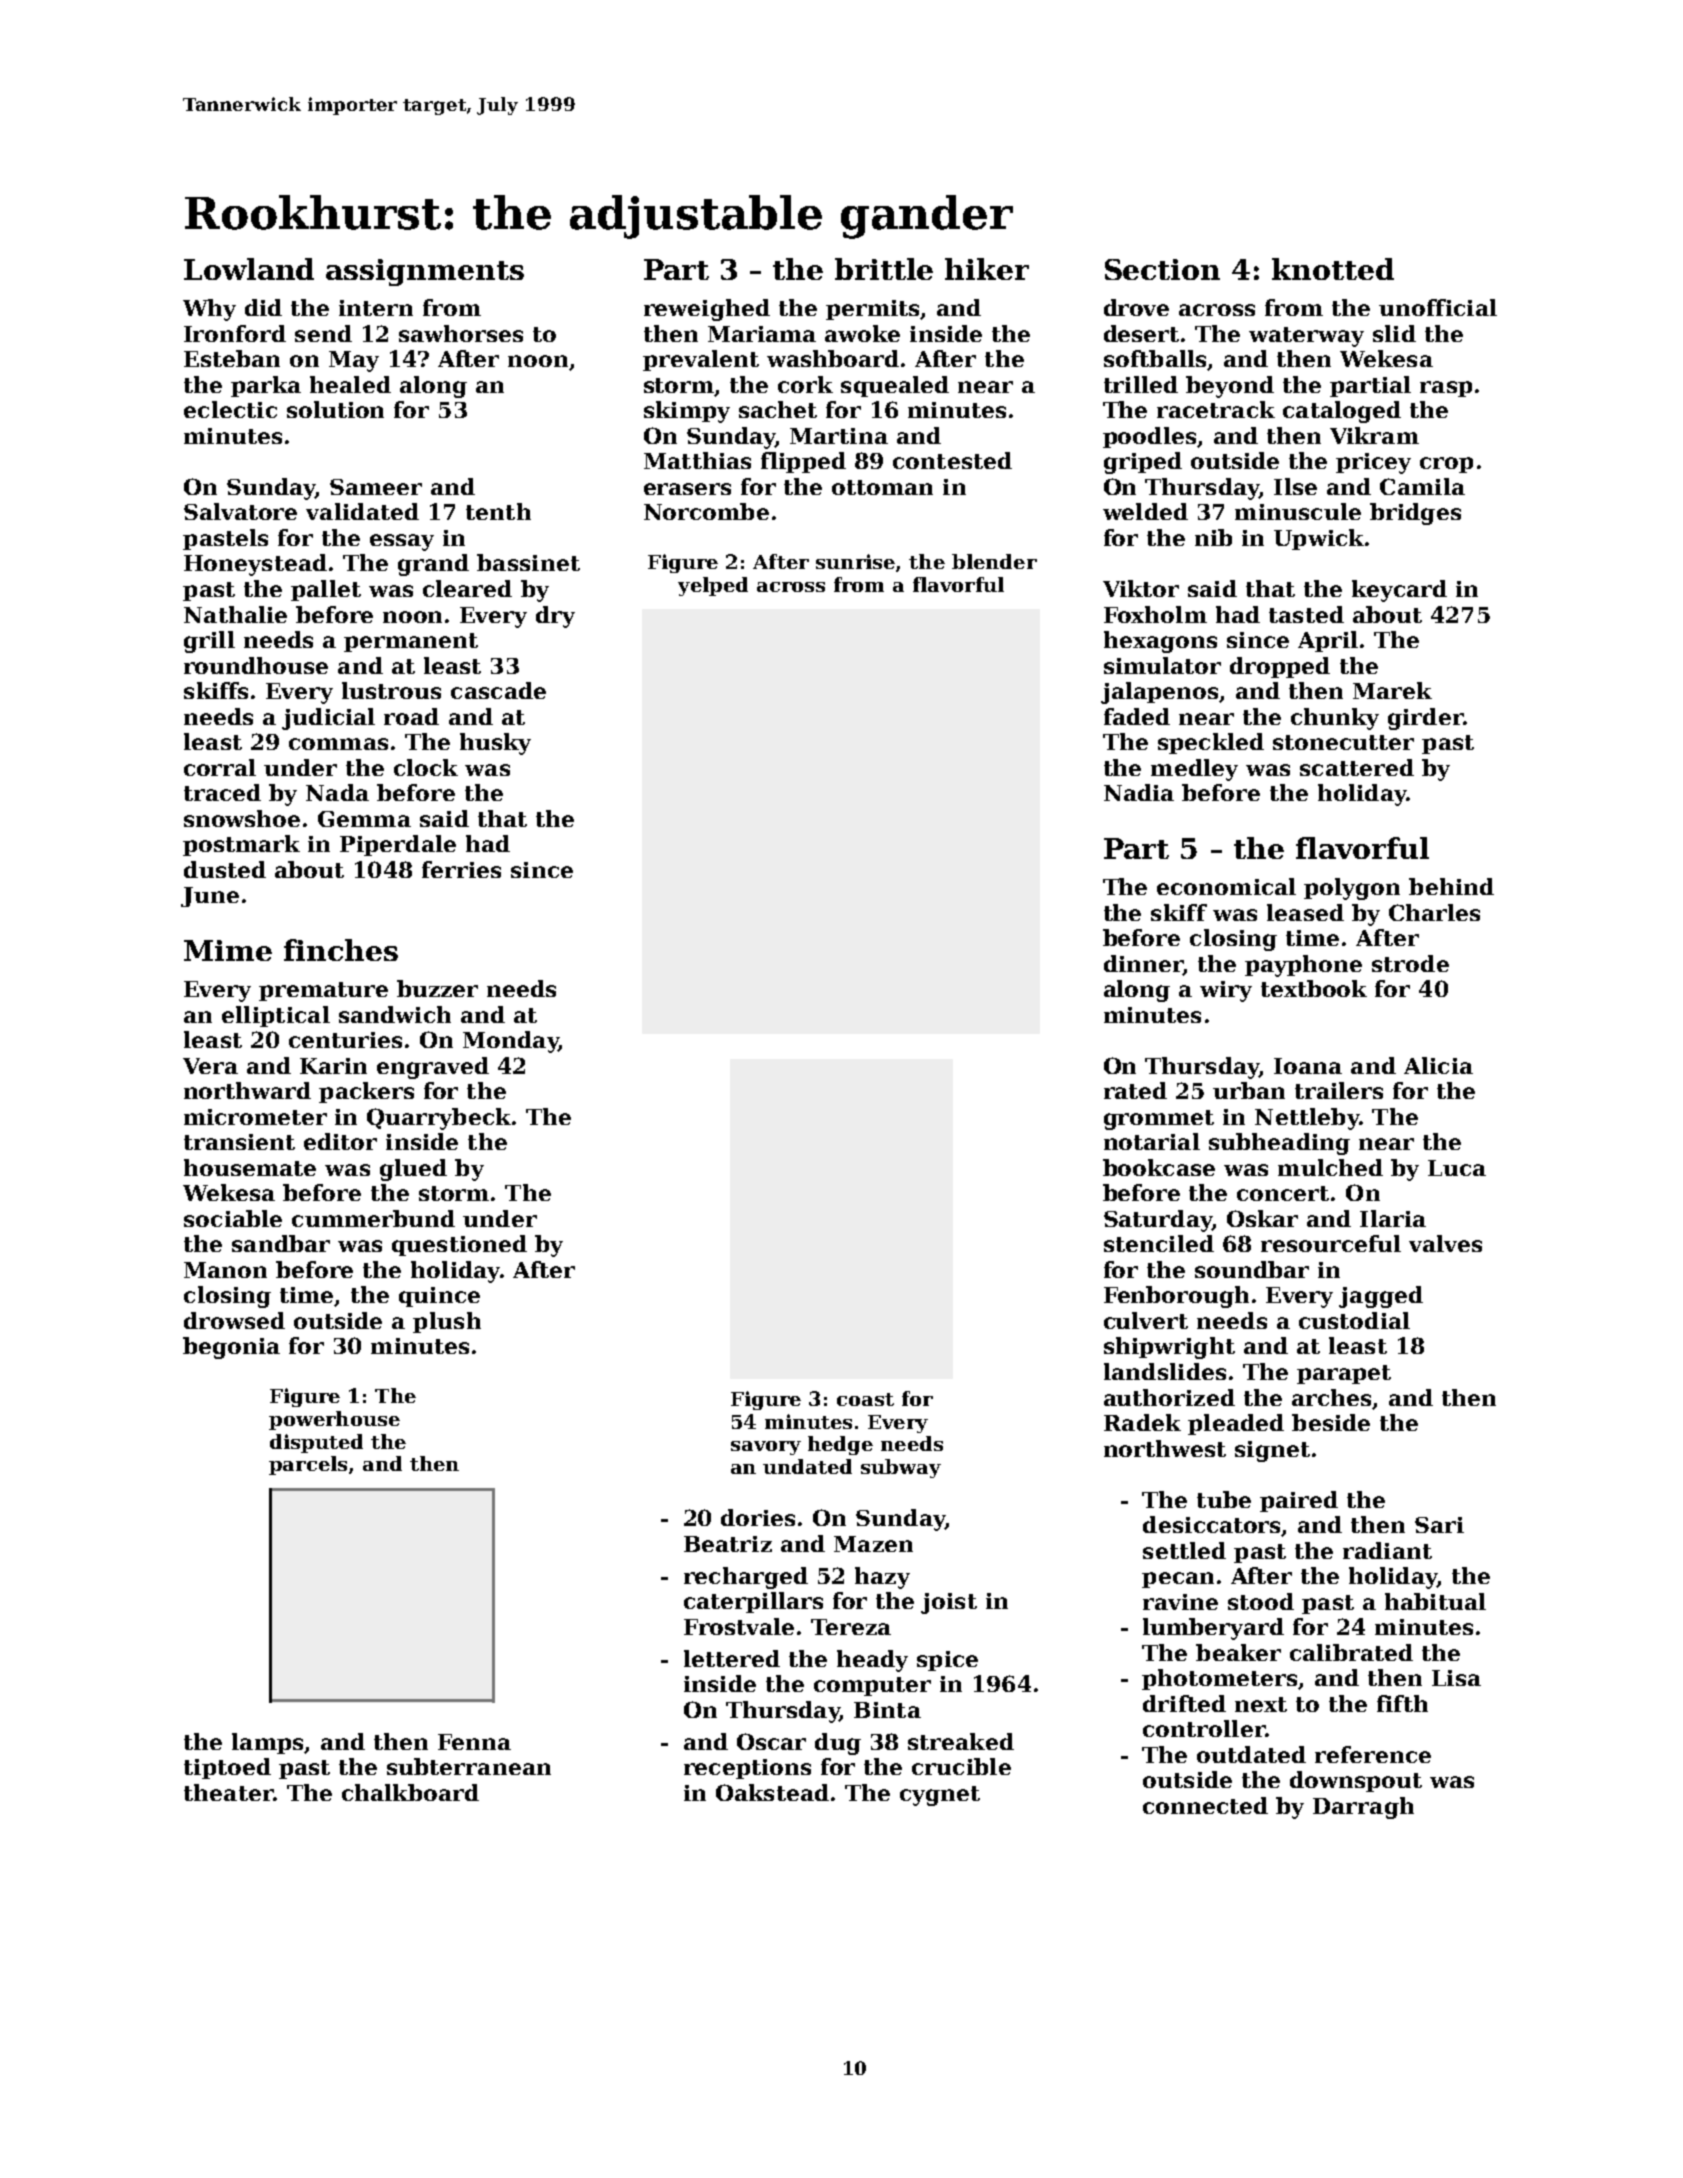 This screenshot has width=1683, height=2178. What do you see at coordinates (425, 272) in the screenshot?
I see `assignments` at bounding box center [425, 272].
